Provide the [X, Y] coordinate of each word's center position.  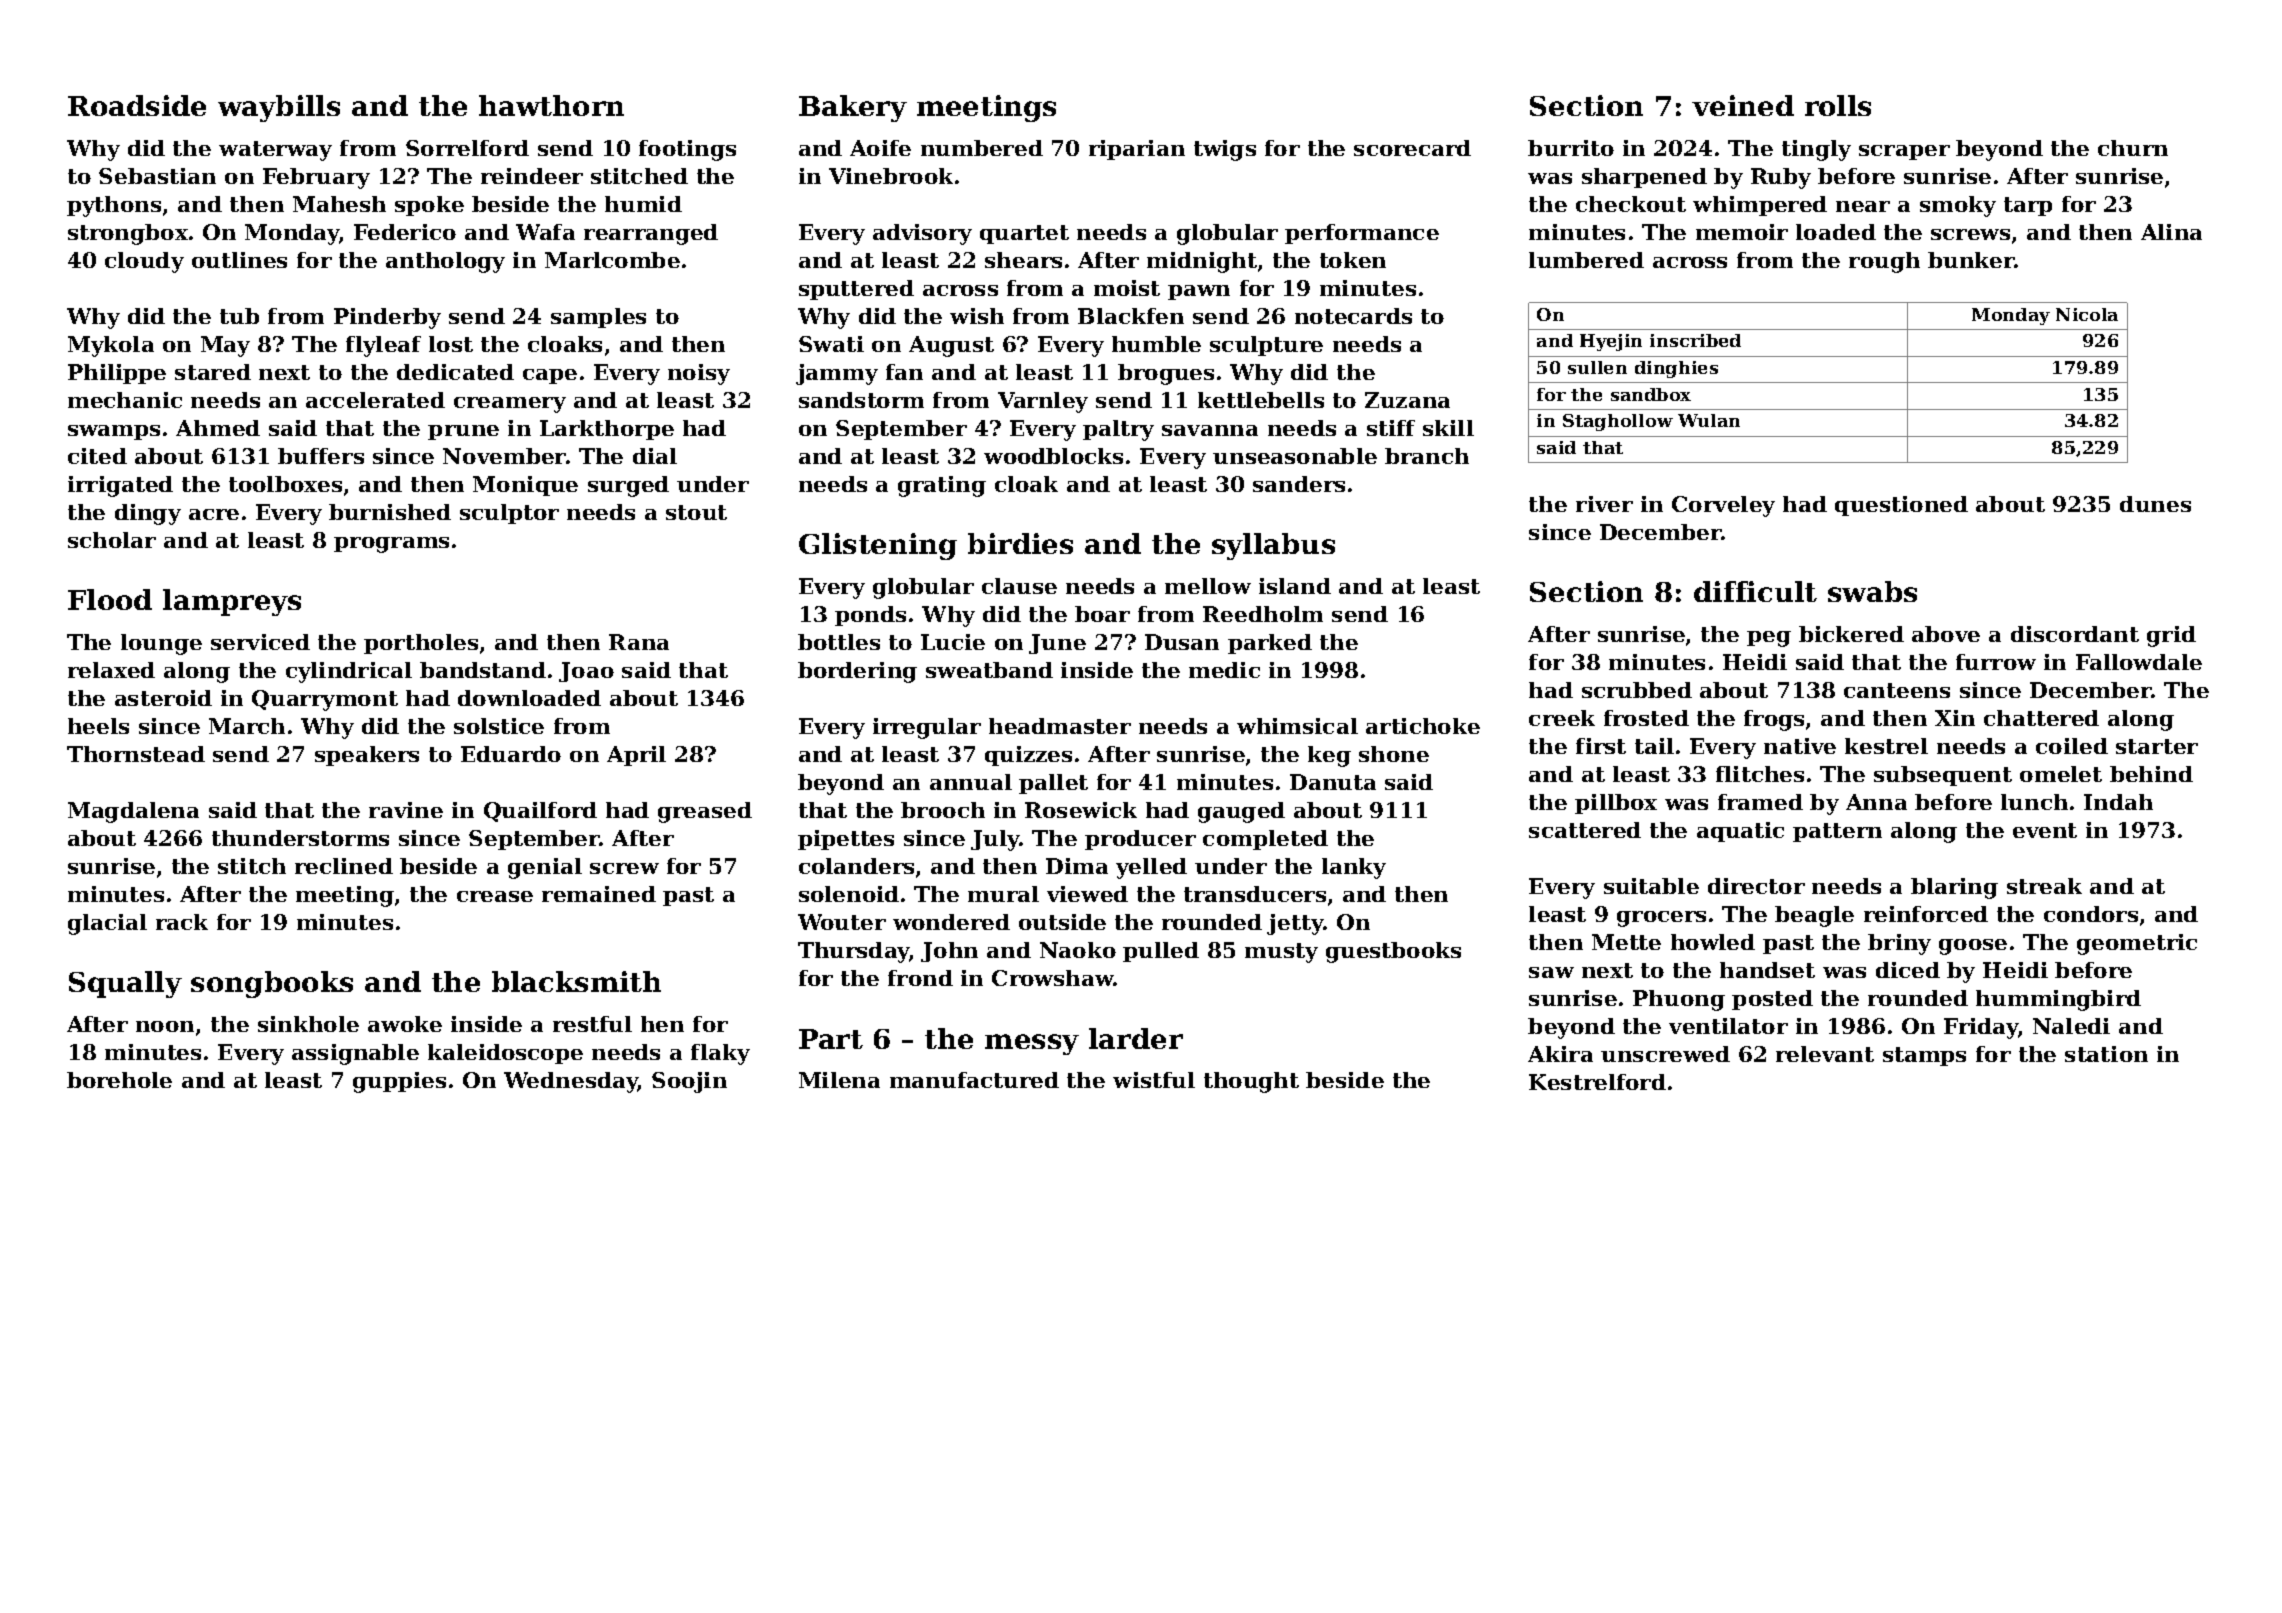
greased [705, 812]
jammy [837, 374]
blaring [1954, 888]
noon [165, 1026]
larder [1136, 1038]
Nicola [2087, 314]
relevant [1825, 1054]
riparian [1137, 150]
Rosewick [1081, 810]
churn [2133, 148]
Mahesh [339, 204]
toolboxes [285, 484]
